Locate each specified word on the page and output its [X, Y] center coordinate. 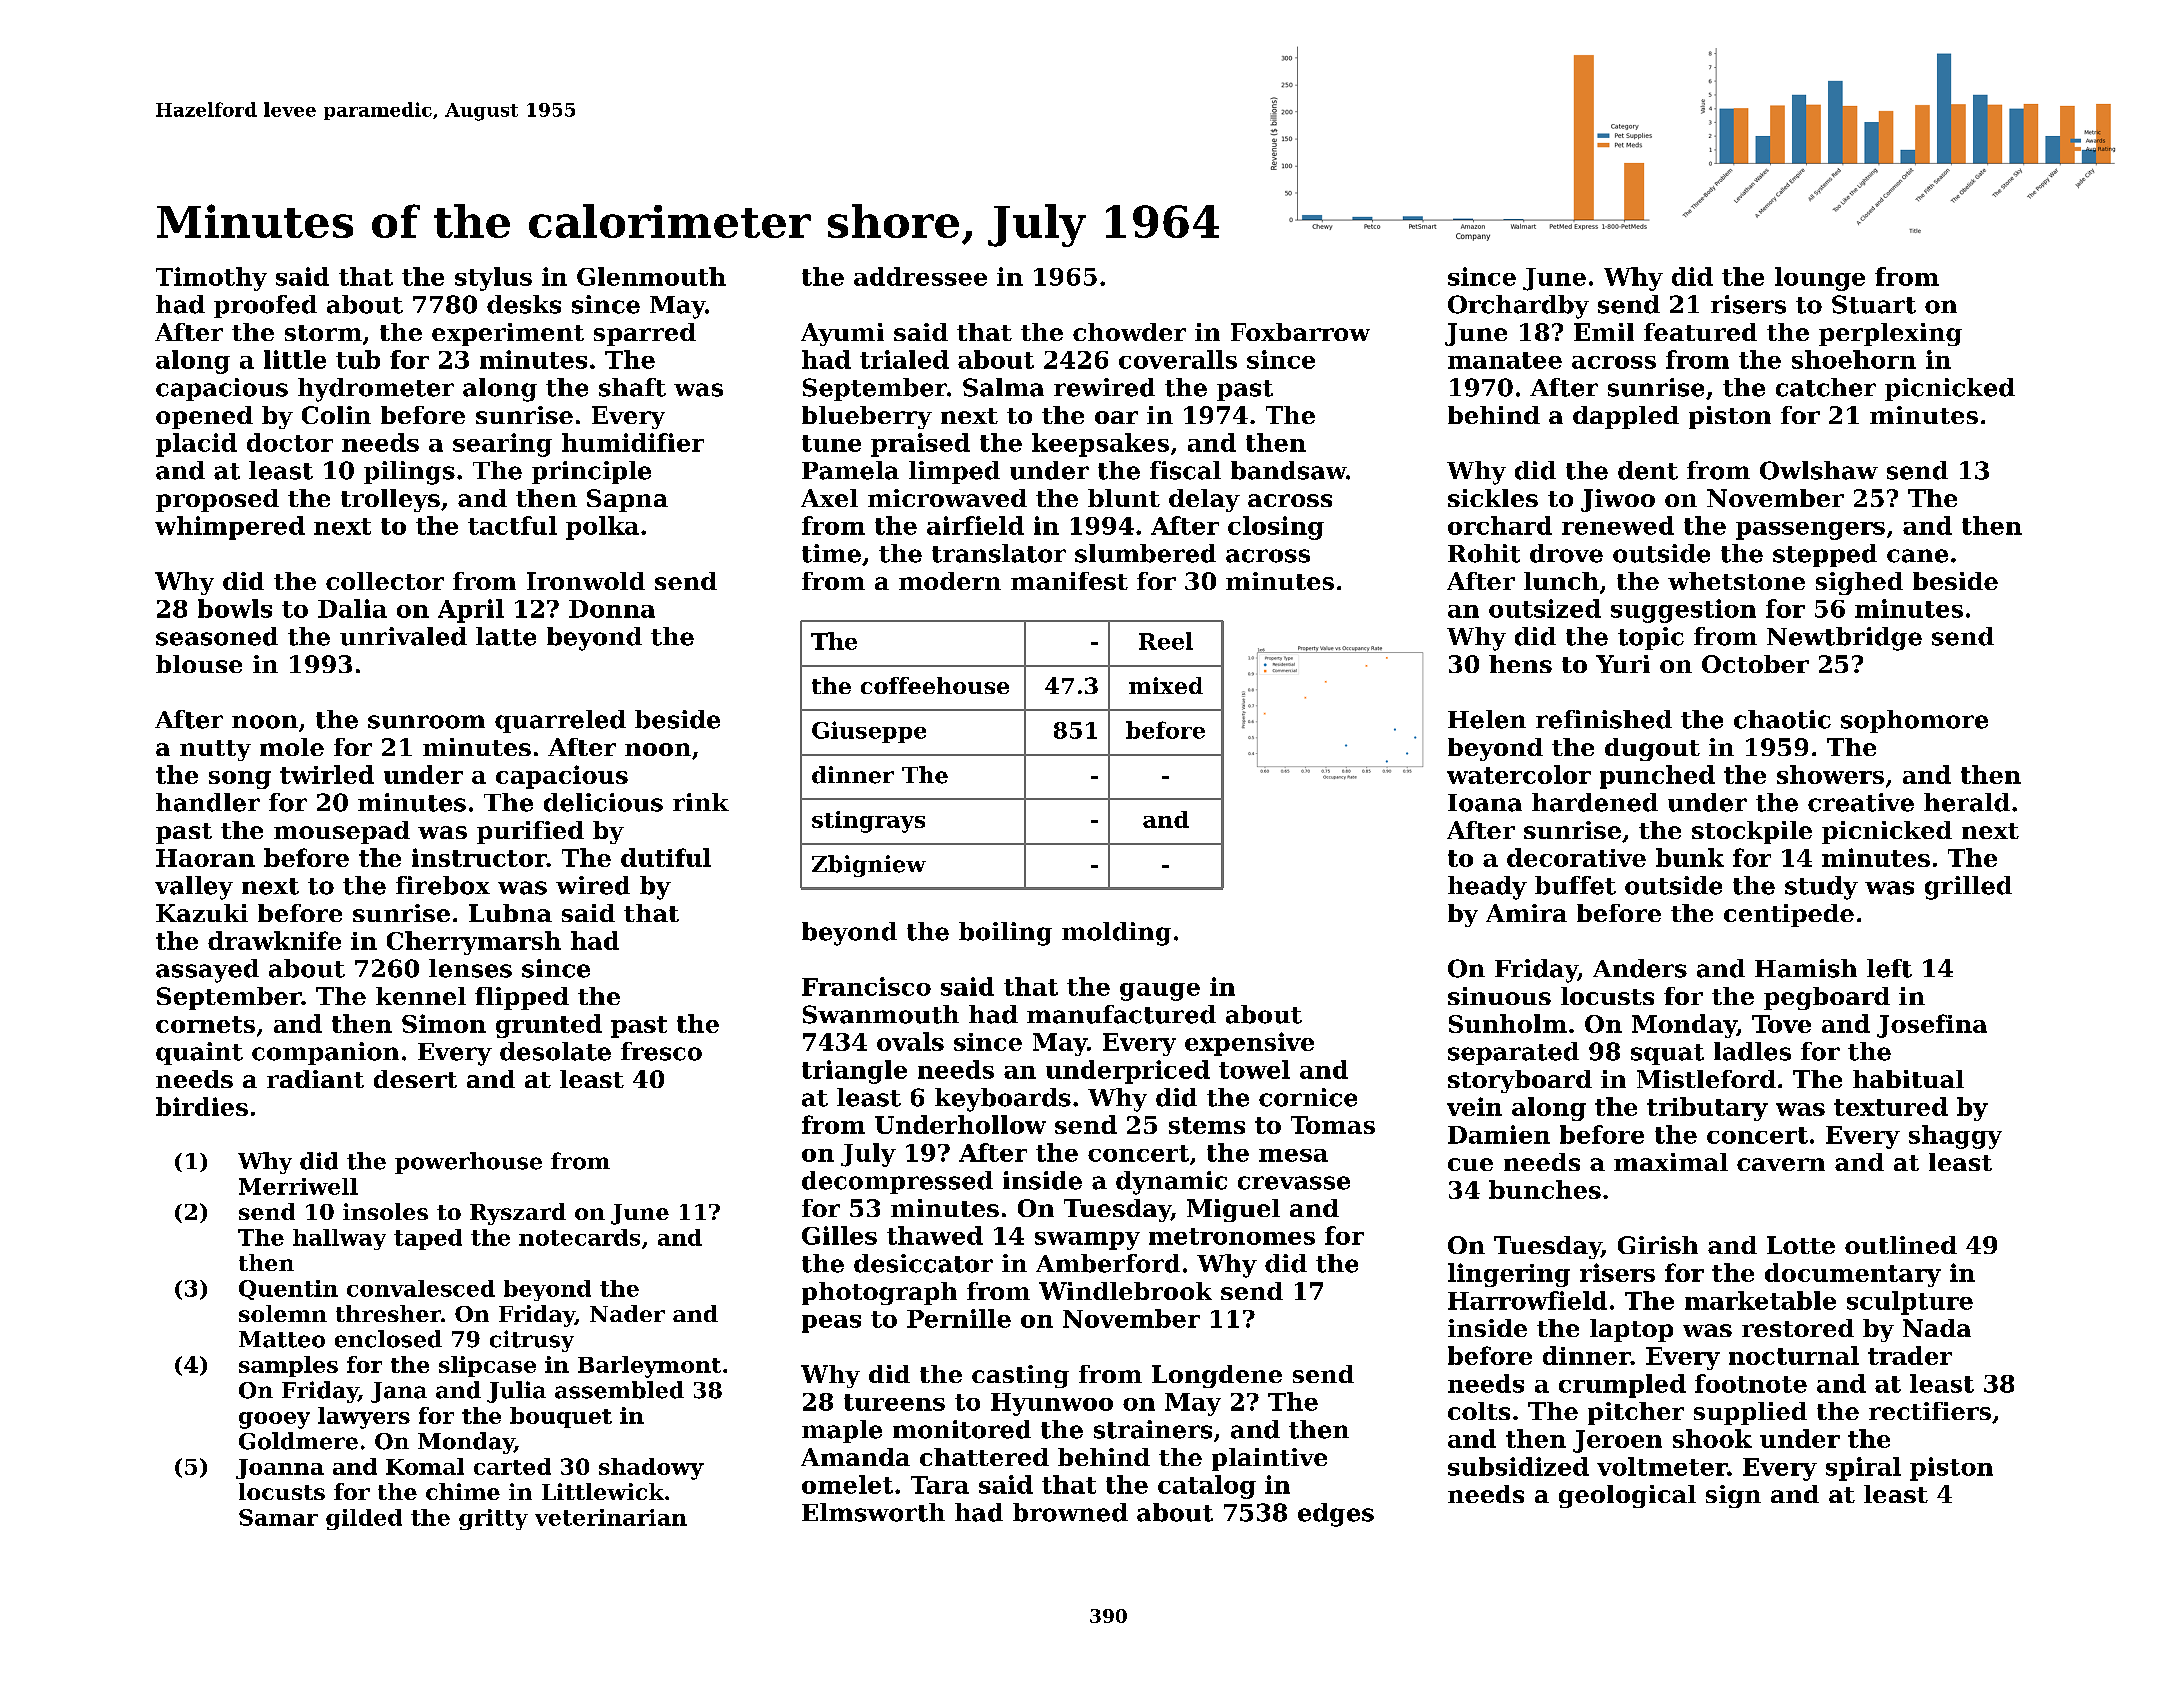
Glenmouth [651, 276]
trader [1910, 1355]
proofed [265, 306]
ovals [910, 1041]
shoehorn [1854, 359]
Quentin [288, 1290]
